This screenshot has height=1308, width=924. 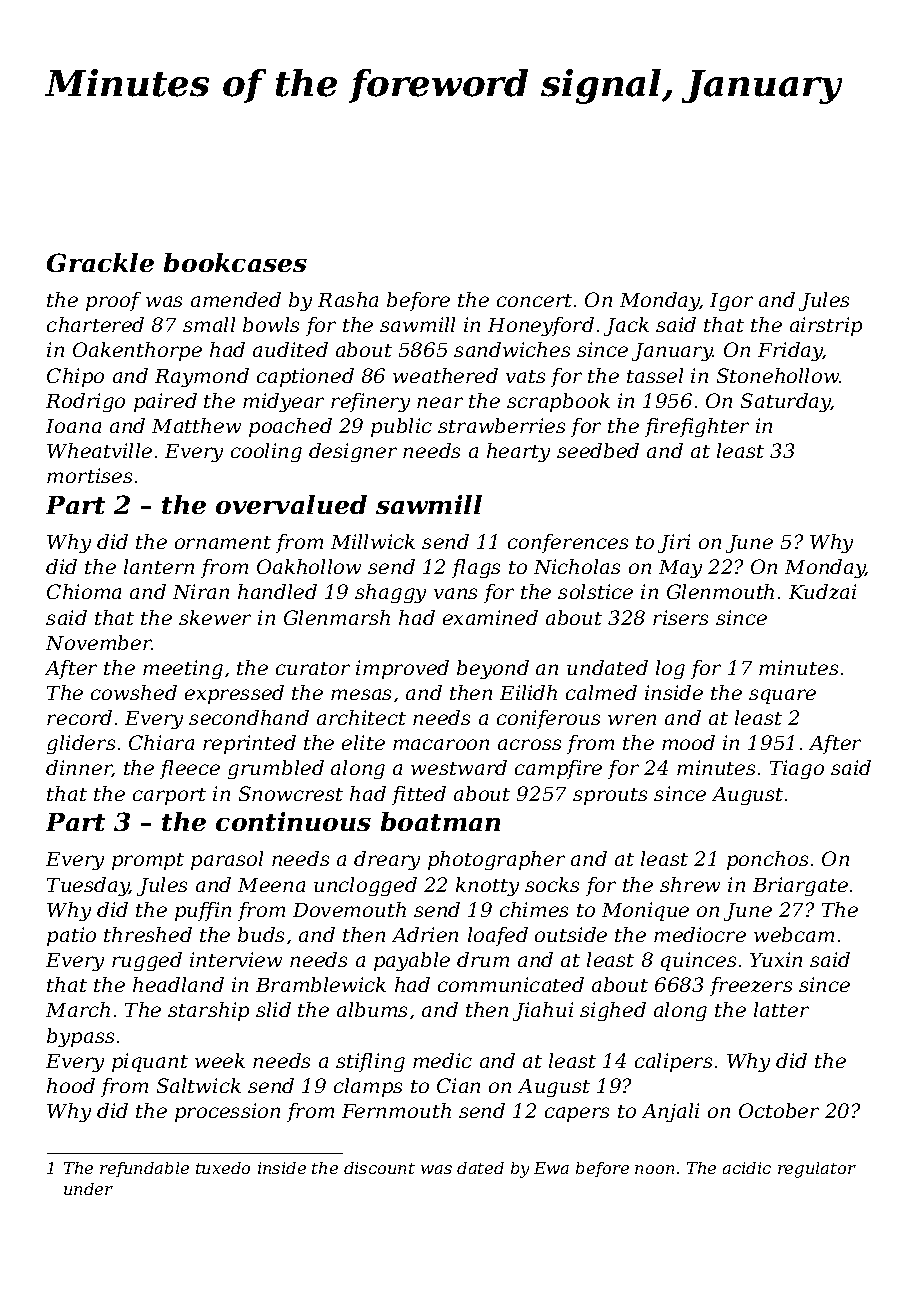 What do you see at coordinates (365, 886) in the screenshot?
I see `unclogged` at bounding box center [365, 886].
